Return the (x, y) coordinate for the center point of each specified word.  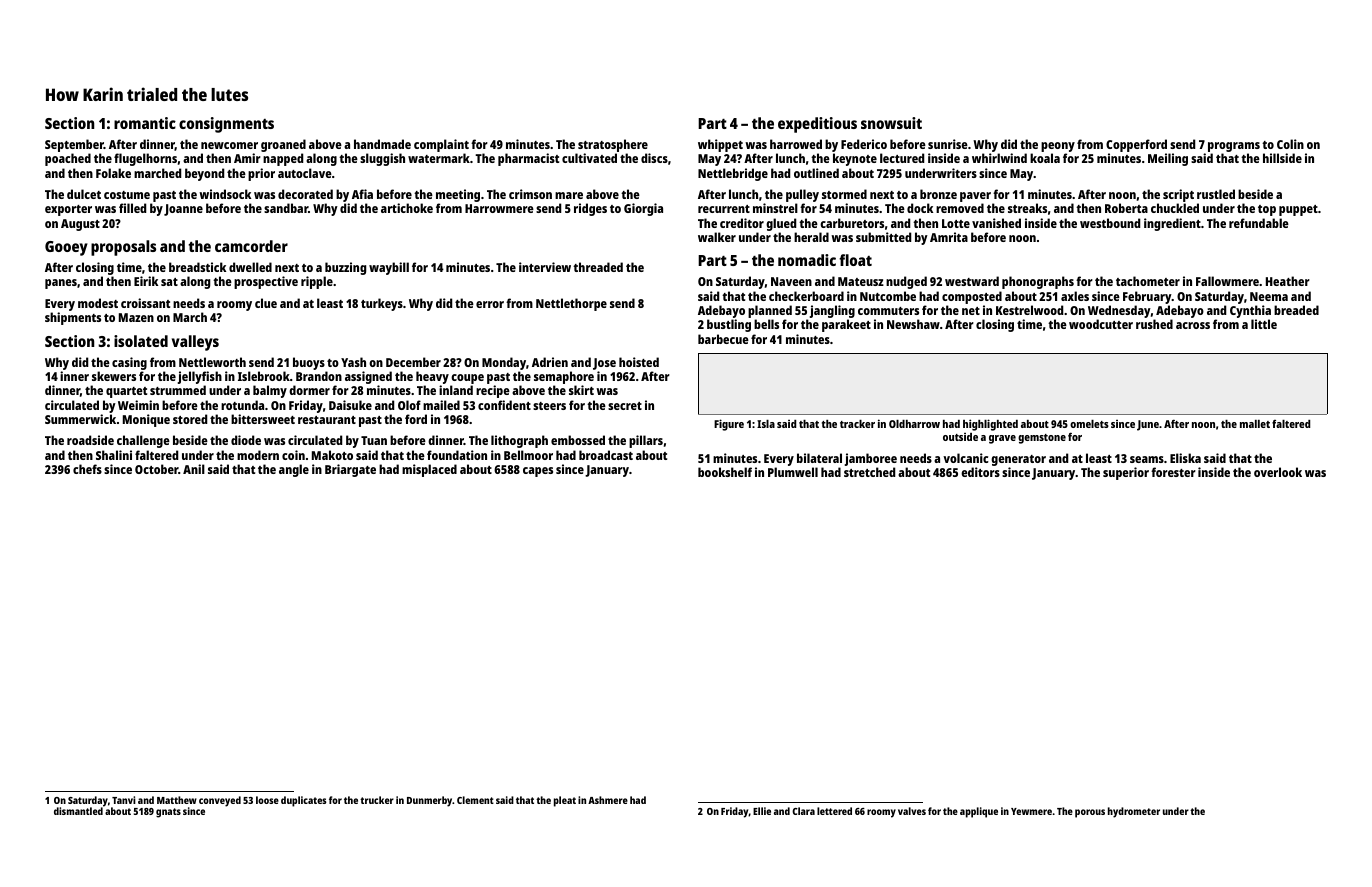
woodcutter (1101, 324)
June (1148, 425)
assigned (368, 377)
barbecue (723, 339)
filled (132, 208)
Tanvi (124, 800)
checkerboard (806, 296)
